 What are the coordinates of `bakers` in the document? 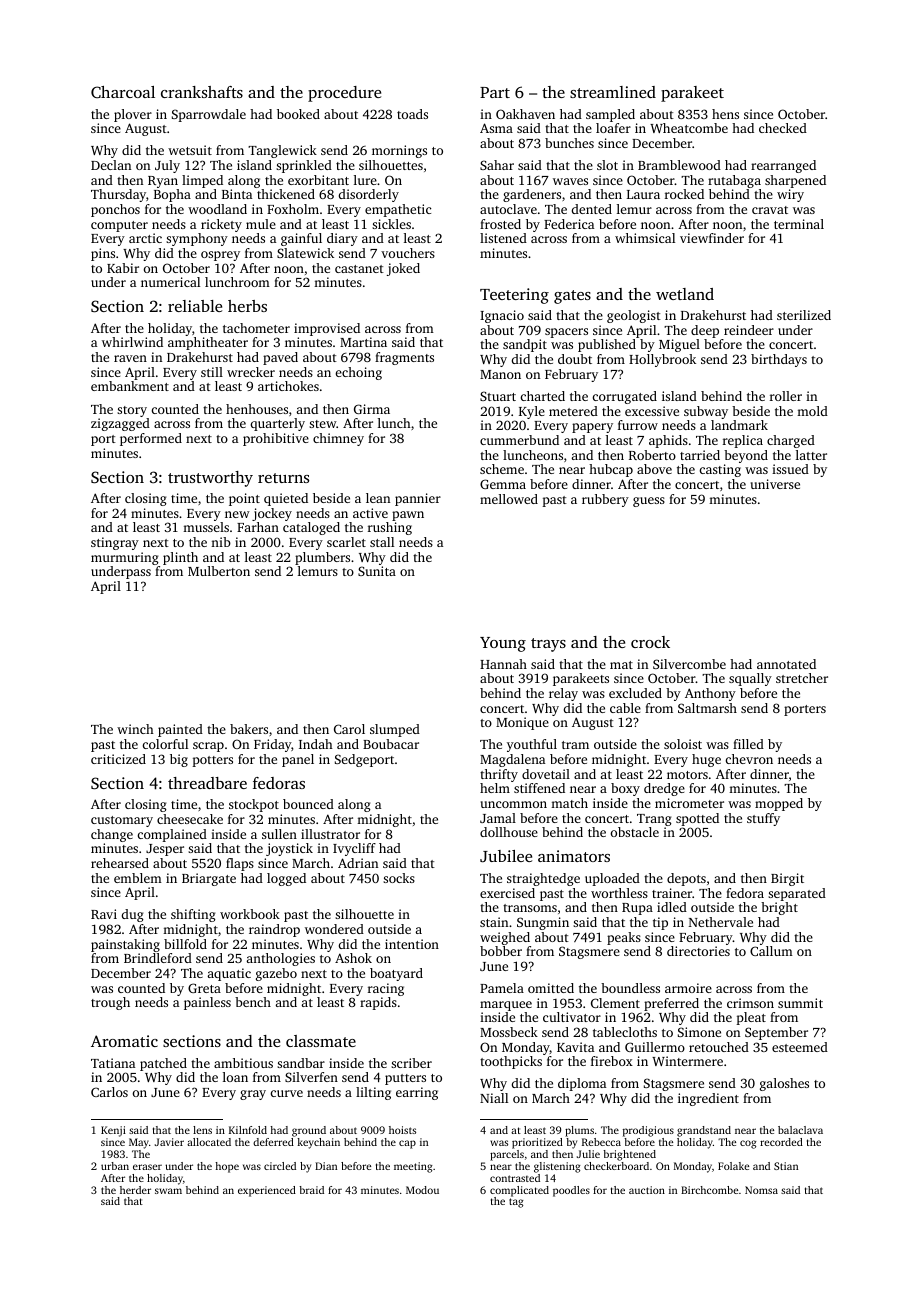 It's located at (249, 729).
